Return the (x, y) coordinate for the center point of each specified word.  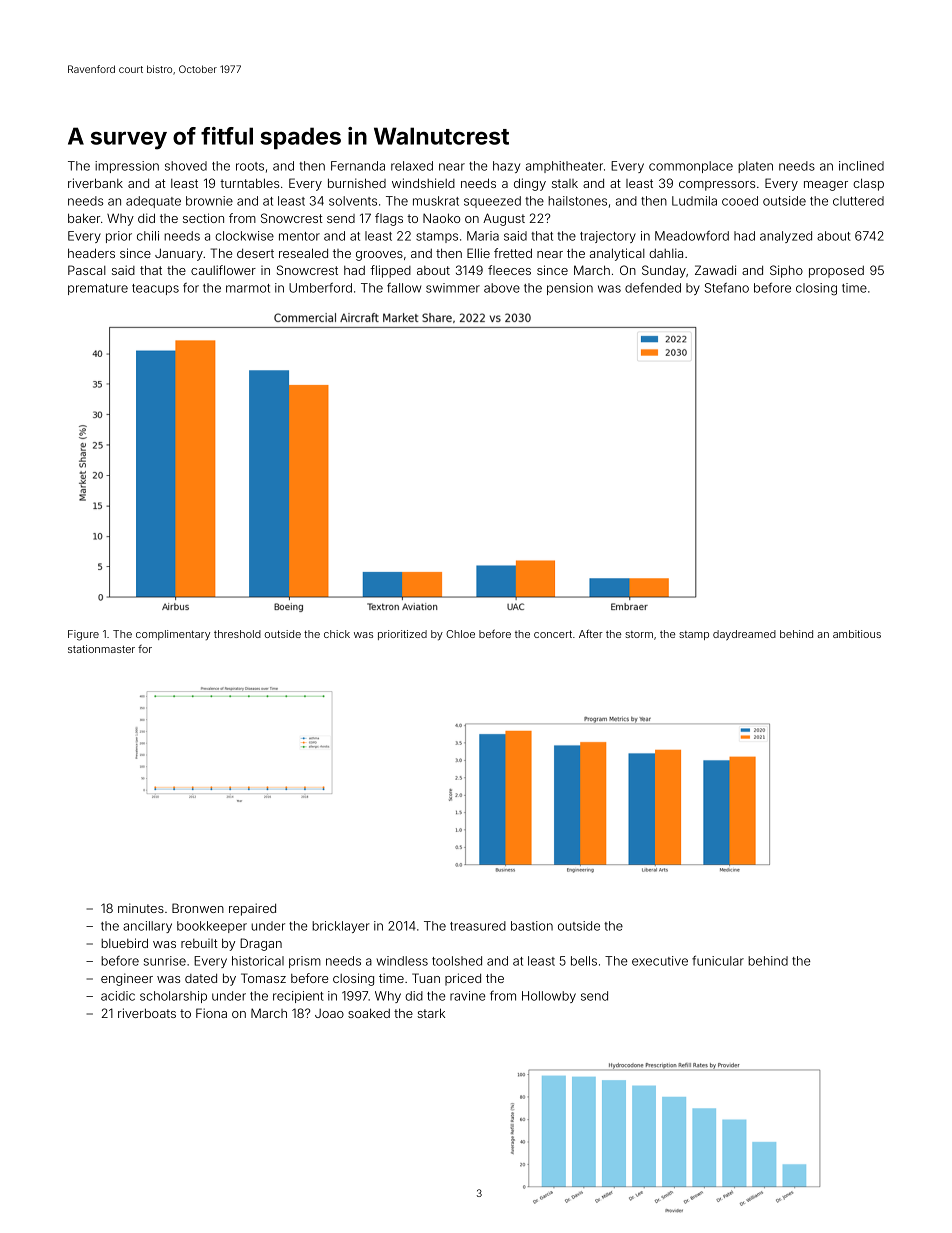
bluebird (124, 943)
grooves (379, 256)
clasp (868, 184)
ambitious (857, 634)
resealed (303, 253)
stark (431, 1013)
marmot (248, 288)
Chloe (460, 634)
